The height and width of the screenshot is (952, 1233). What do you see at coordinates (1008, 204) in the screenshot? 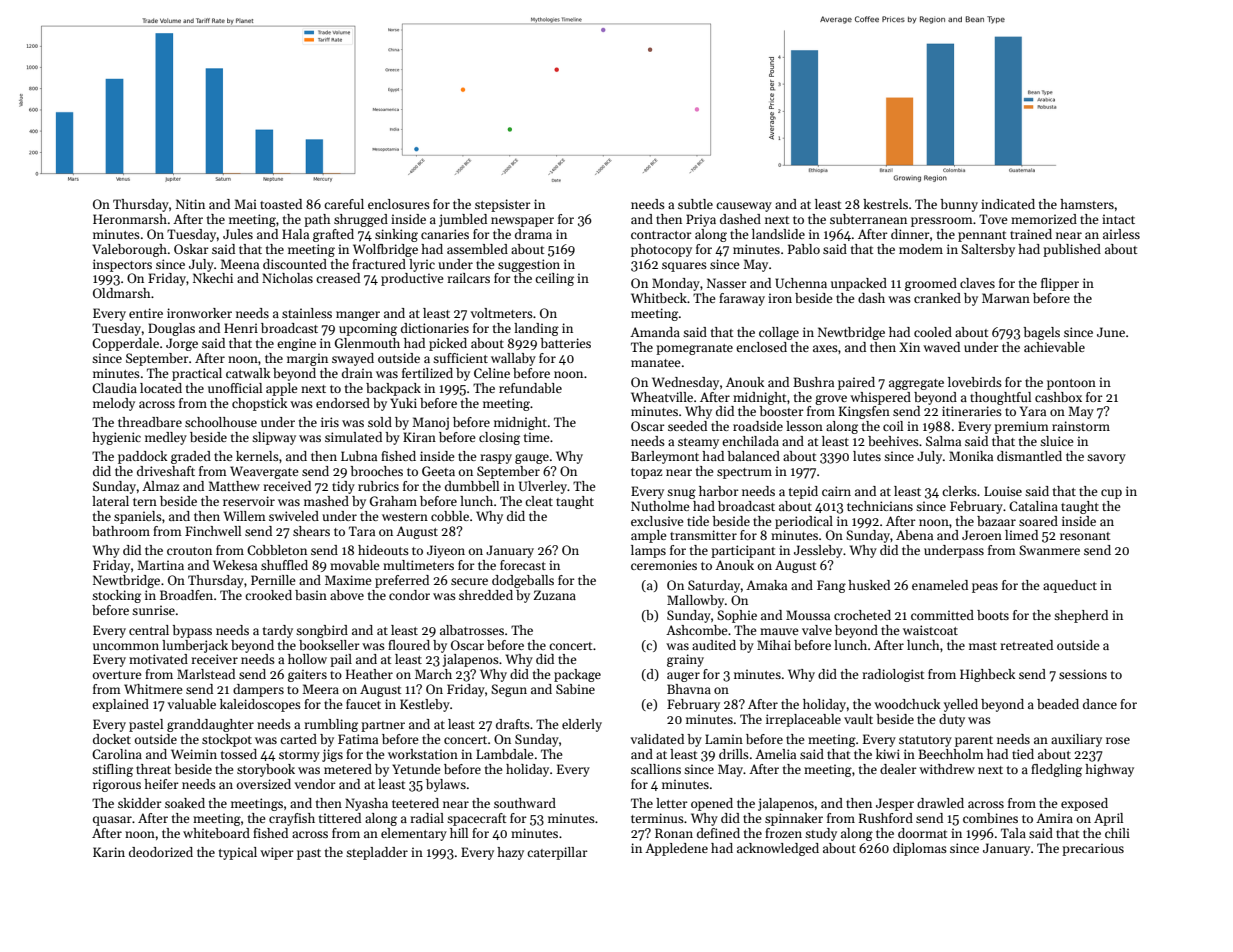
I see `indicated` at bounding box center [1008, 204].
